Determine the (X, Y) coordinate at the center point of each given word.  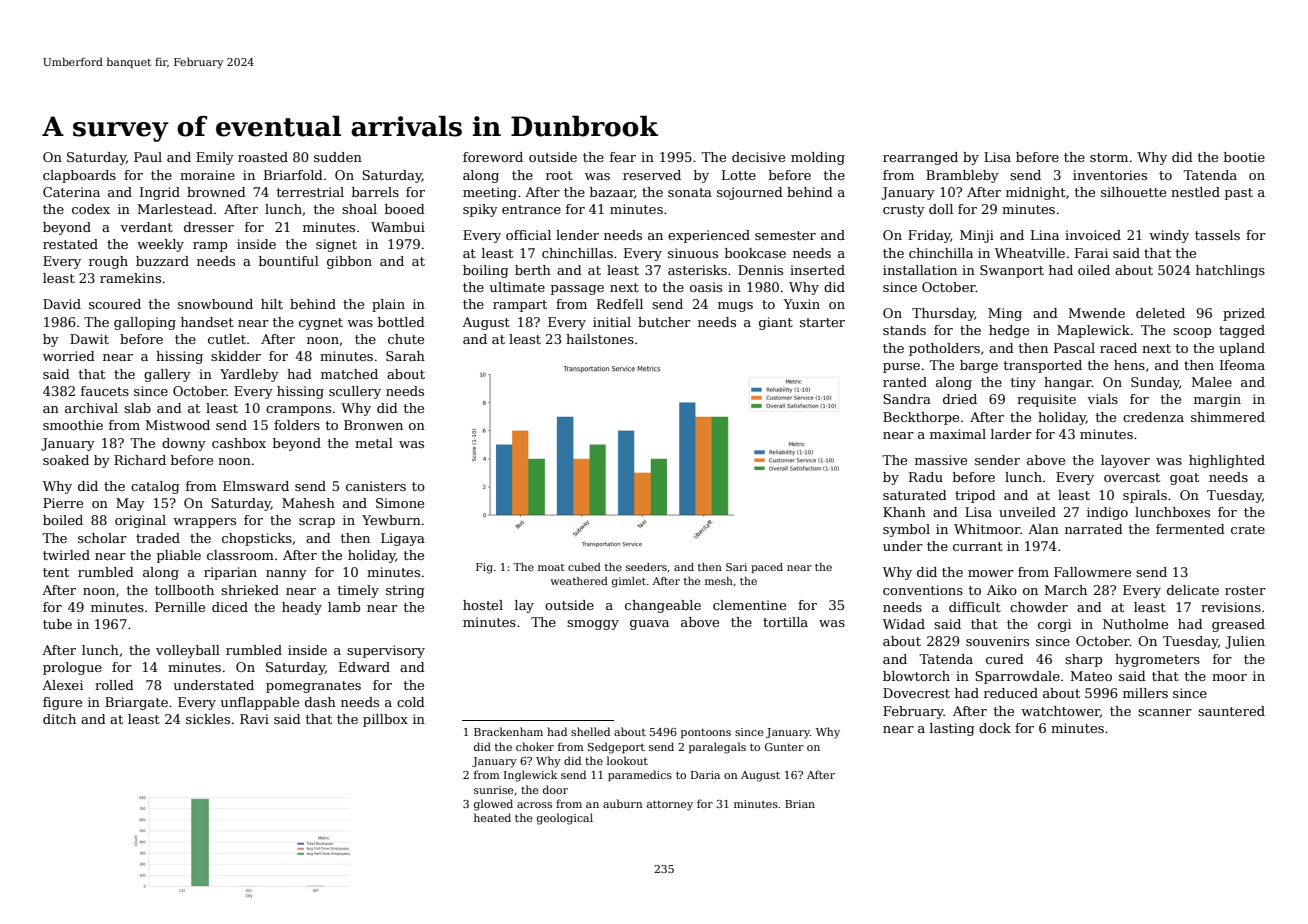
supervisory (386, 651)
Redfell (620, 304)
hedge (1009, 331)
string (405, 591)
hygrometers (1157, 660)
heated (492, 817)
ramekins (130, 278)
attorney (670, 805)
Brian (800, 804)
